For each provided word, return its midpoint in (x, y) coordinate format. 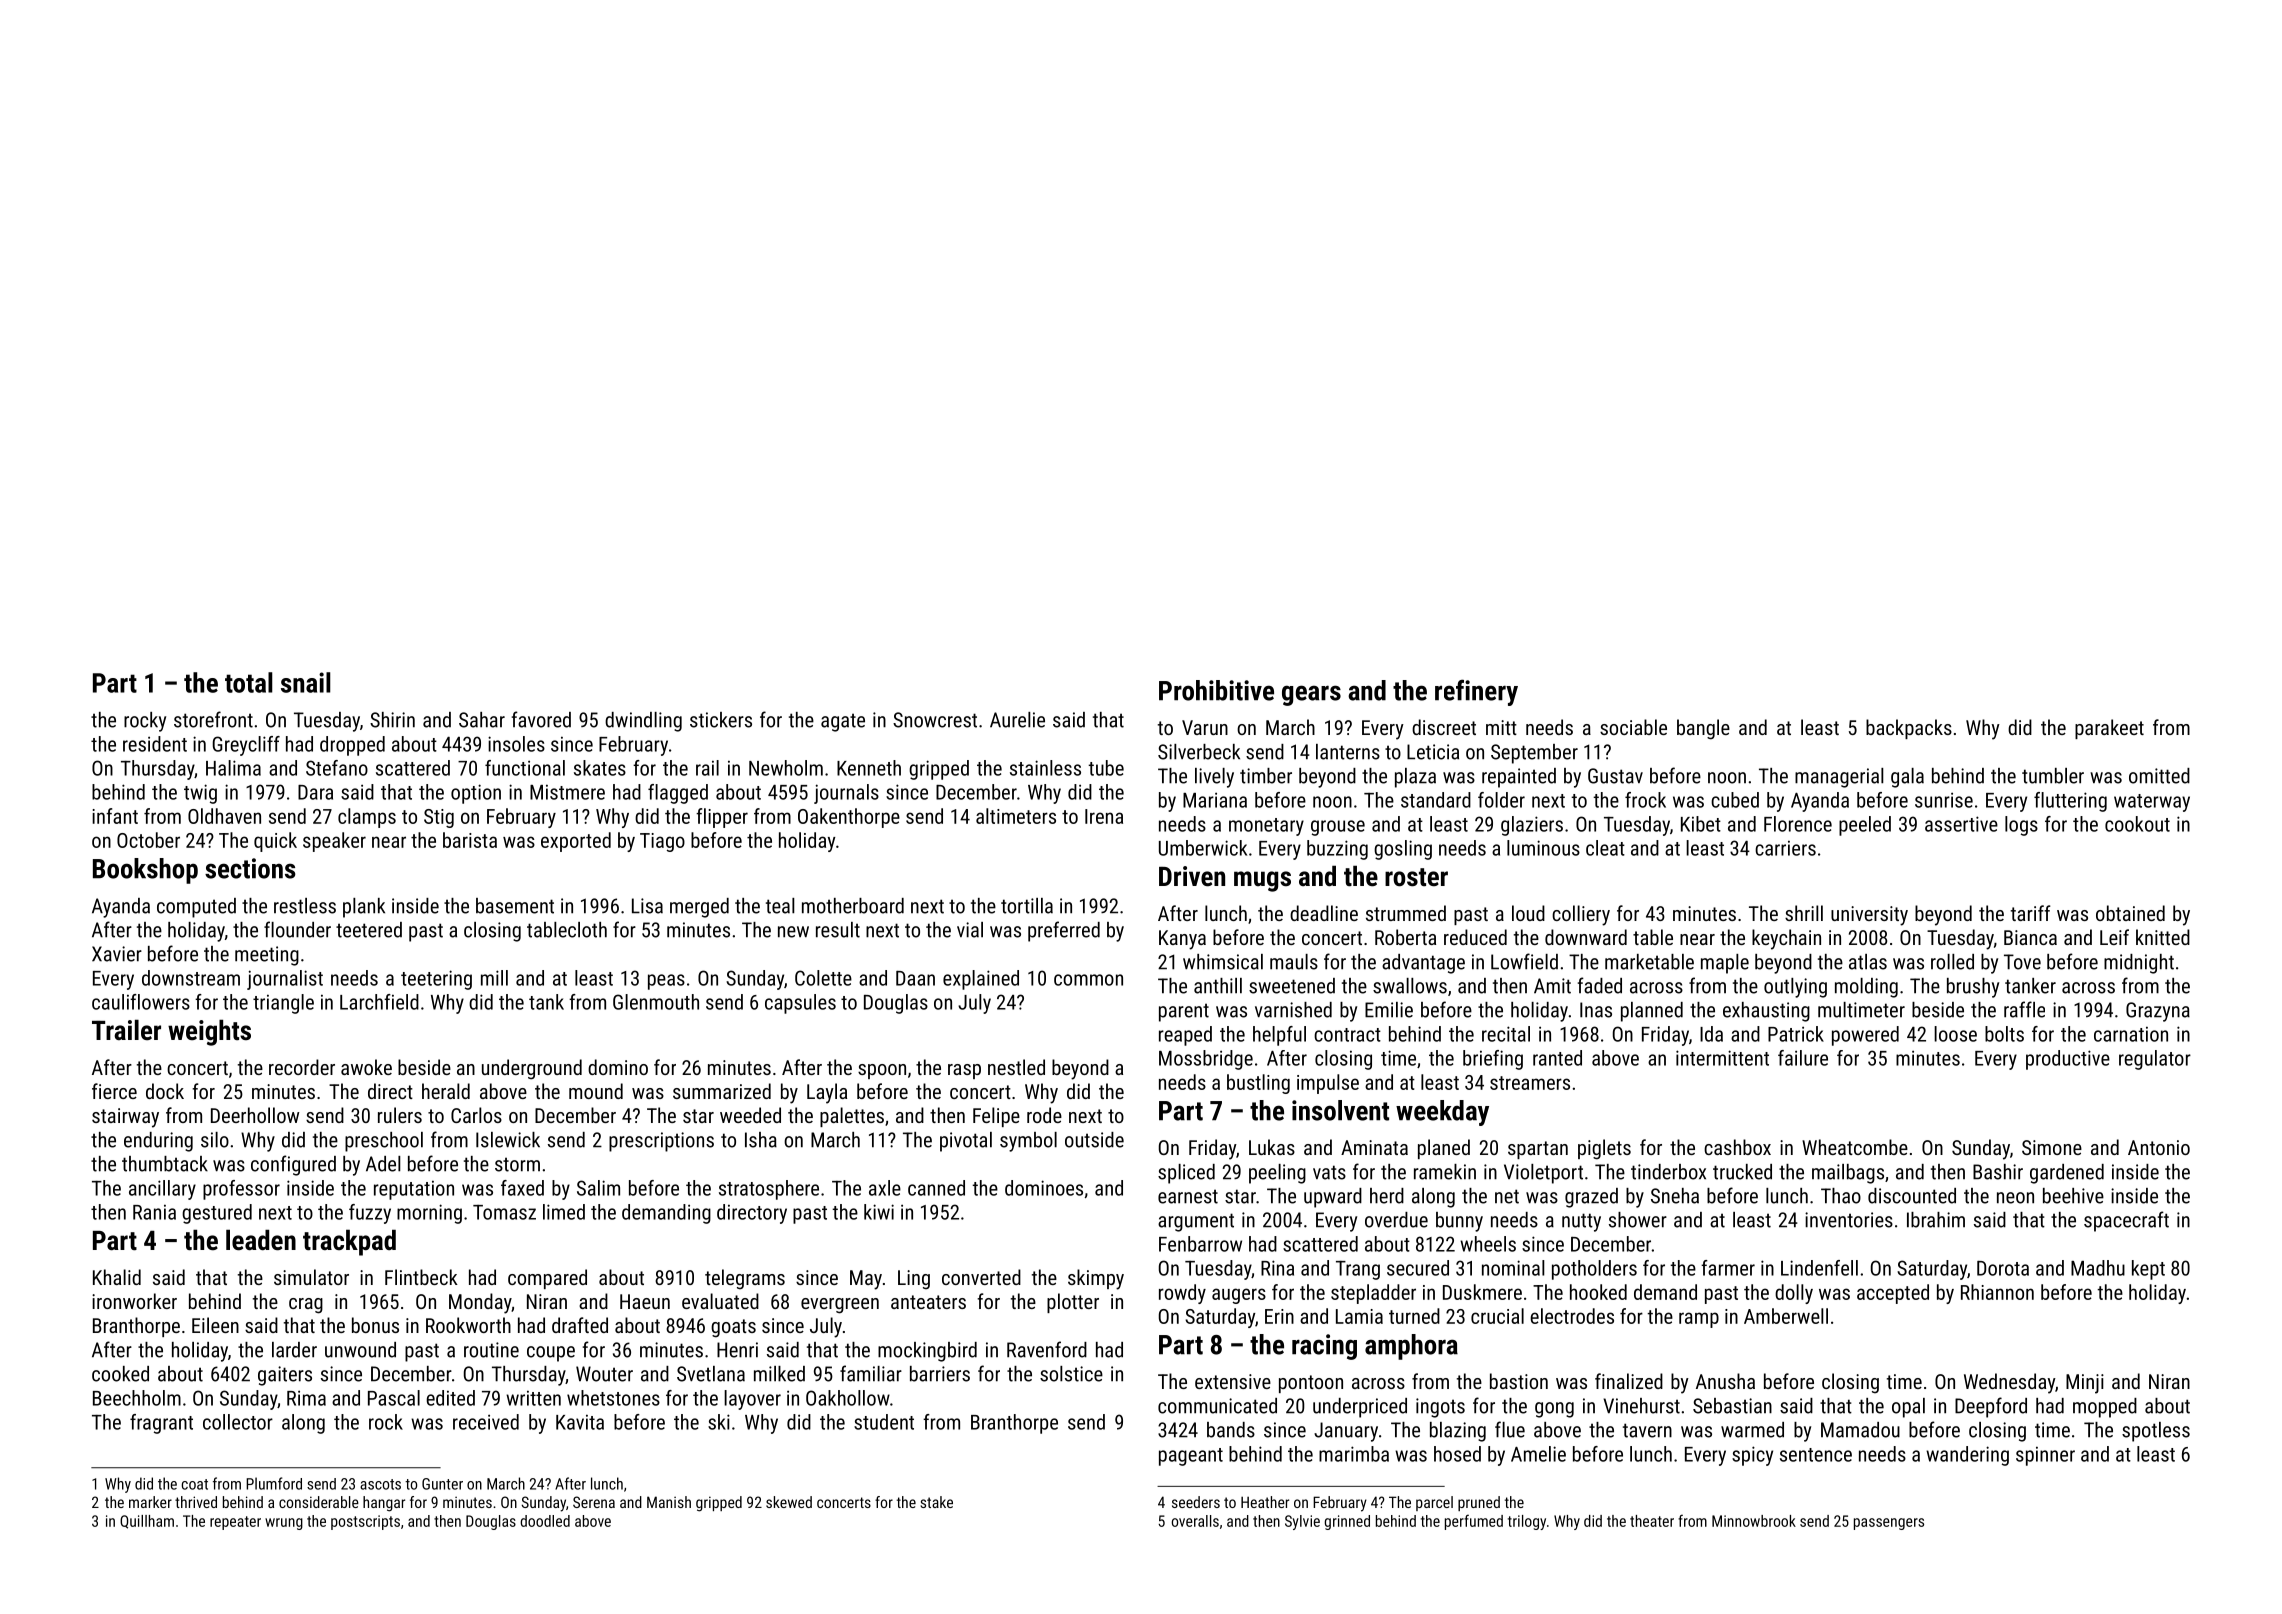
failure (1803, 1058)
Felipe (996, 1117)
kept (2148, 1270)
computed (196, 908)
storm (517, 1164)
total (249, 682)
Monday (480, 1303)
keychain (1786, 939)
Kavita (580, 1422)
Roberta (1405, 937)
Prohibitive (1216, 690)
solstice (1071, 1374)
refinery (1476, 692)
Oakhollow (848, 1398)
